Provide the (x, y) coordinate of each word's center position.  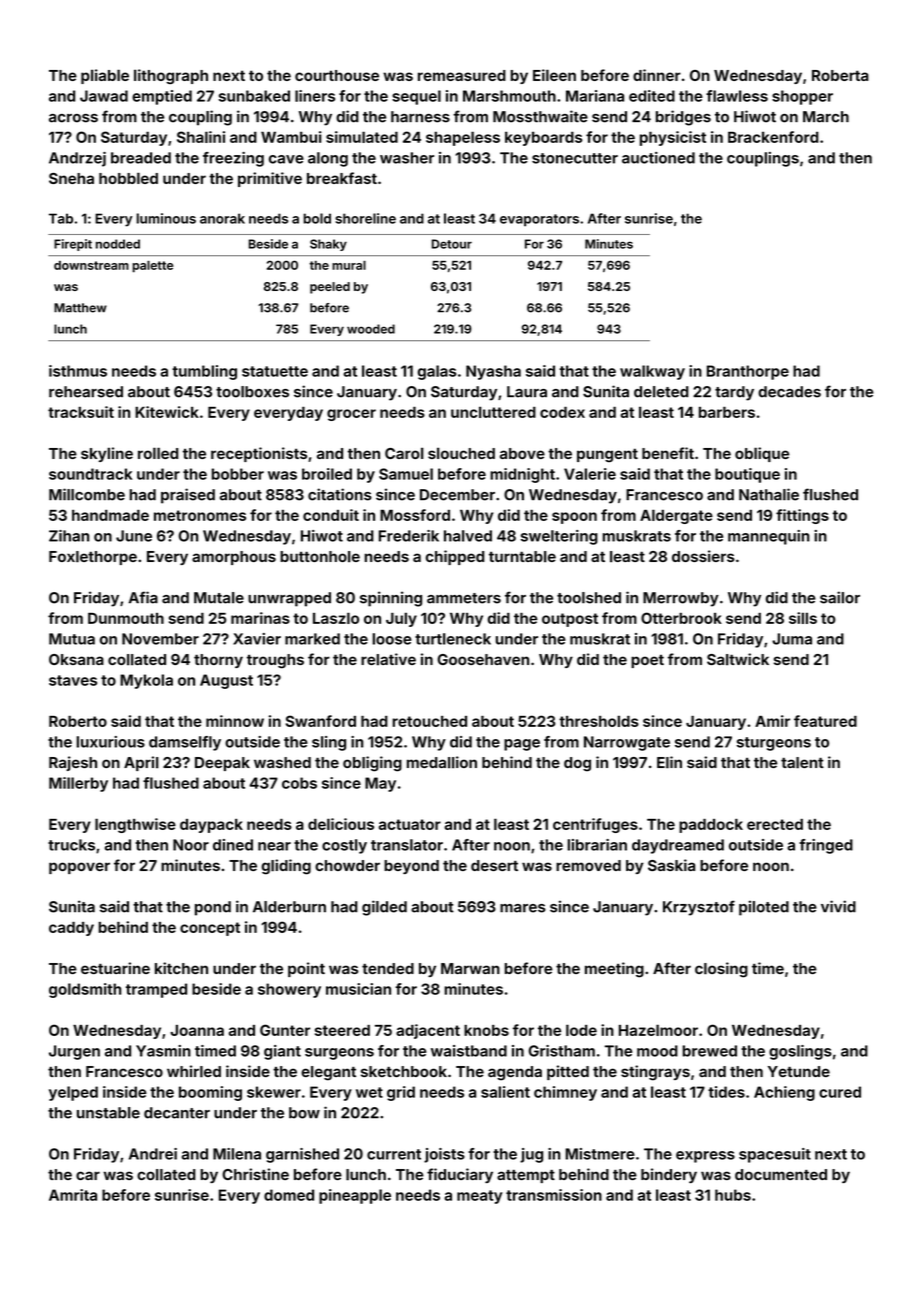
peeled (330, 288)
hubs (733, 1195)
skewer (274, 1092)
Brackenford (773, 137)
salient (505, 1092)
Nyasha (493, 372)
